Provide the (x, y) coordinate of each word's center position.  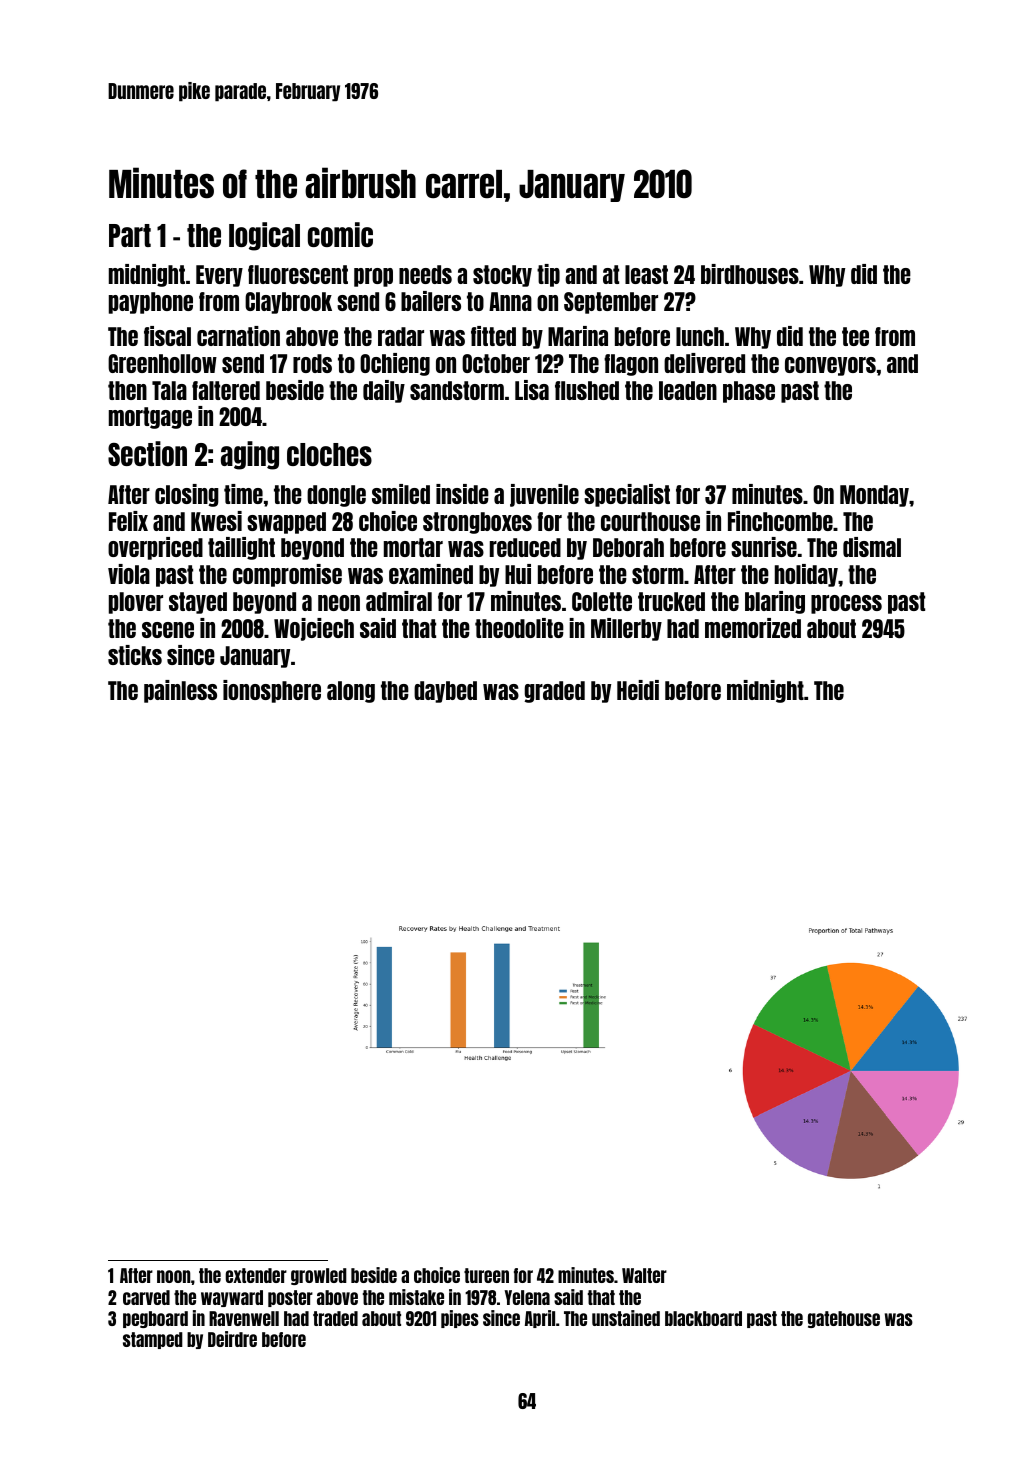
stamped (153, 1340)
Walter (644, 1275)
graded (554, 692)
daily (384, 391)
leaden (688, 390)
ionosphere (272, 691)
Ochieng (395, 364)
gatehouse (844, 1319)
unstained (626, 1318)
